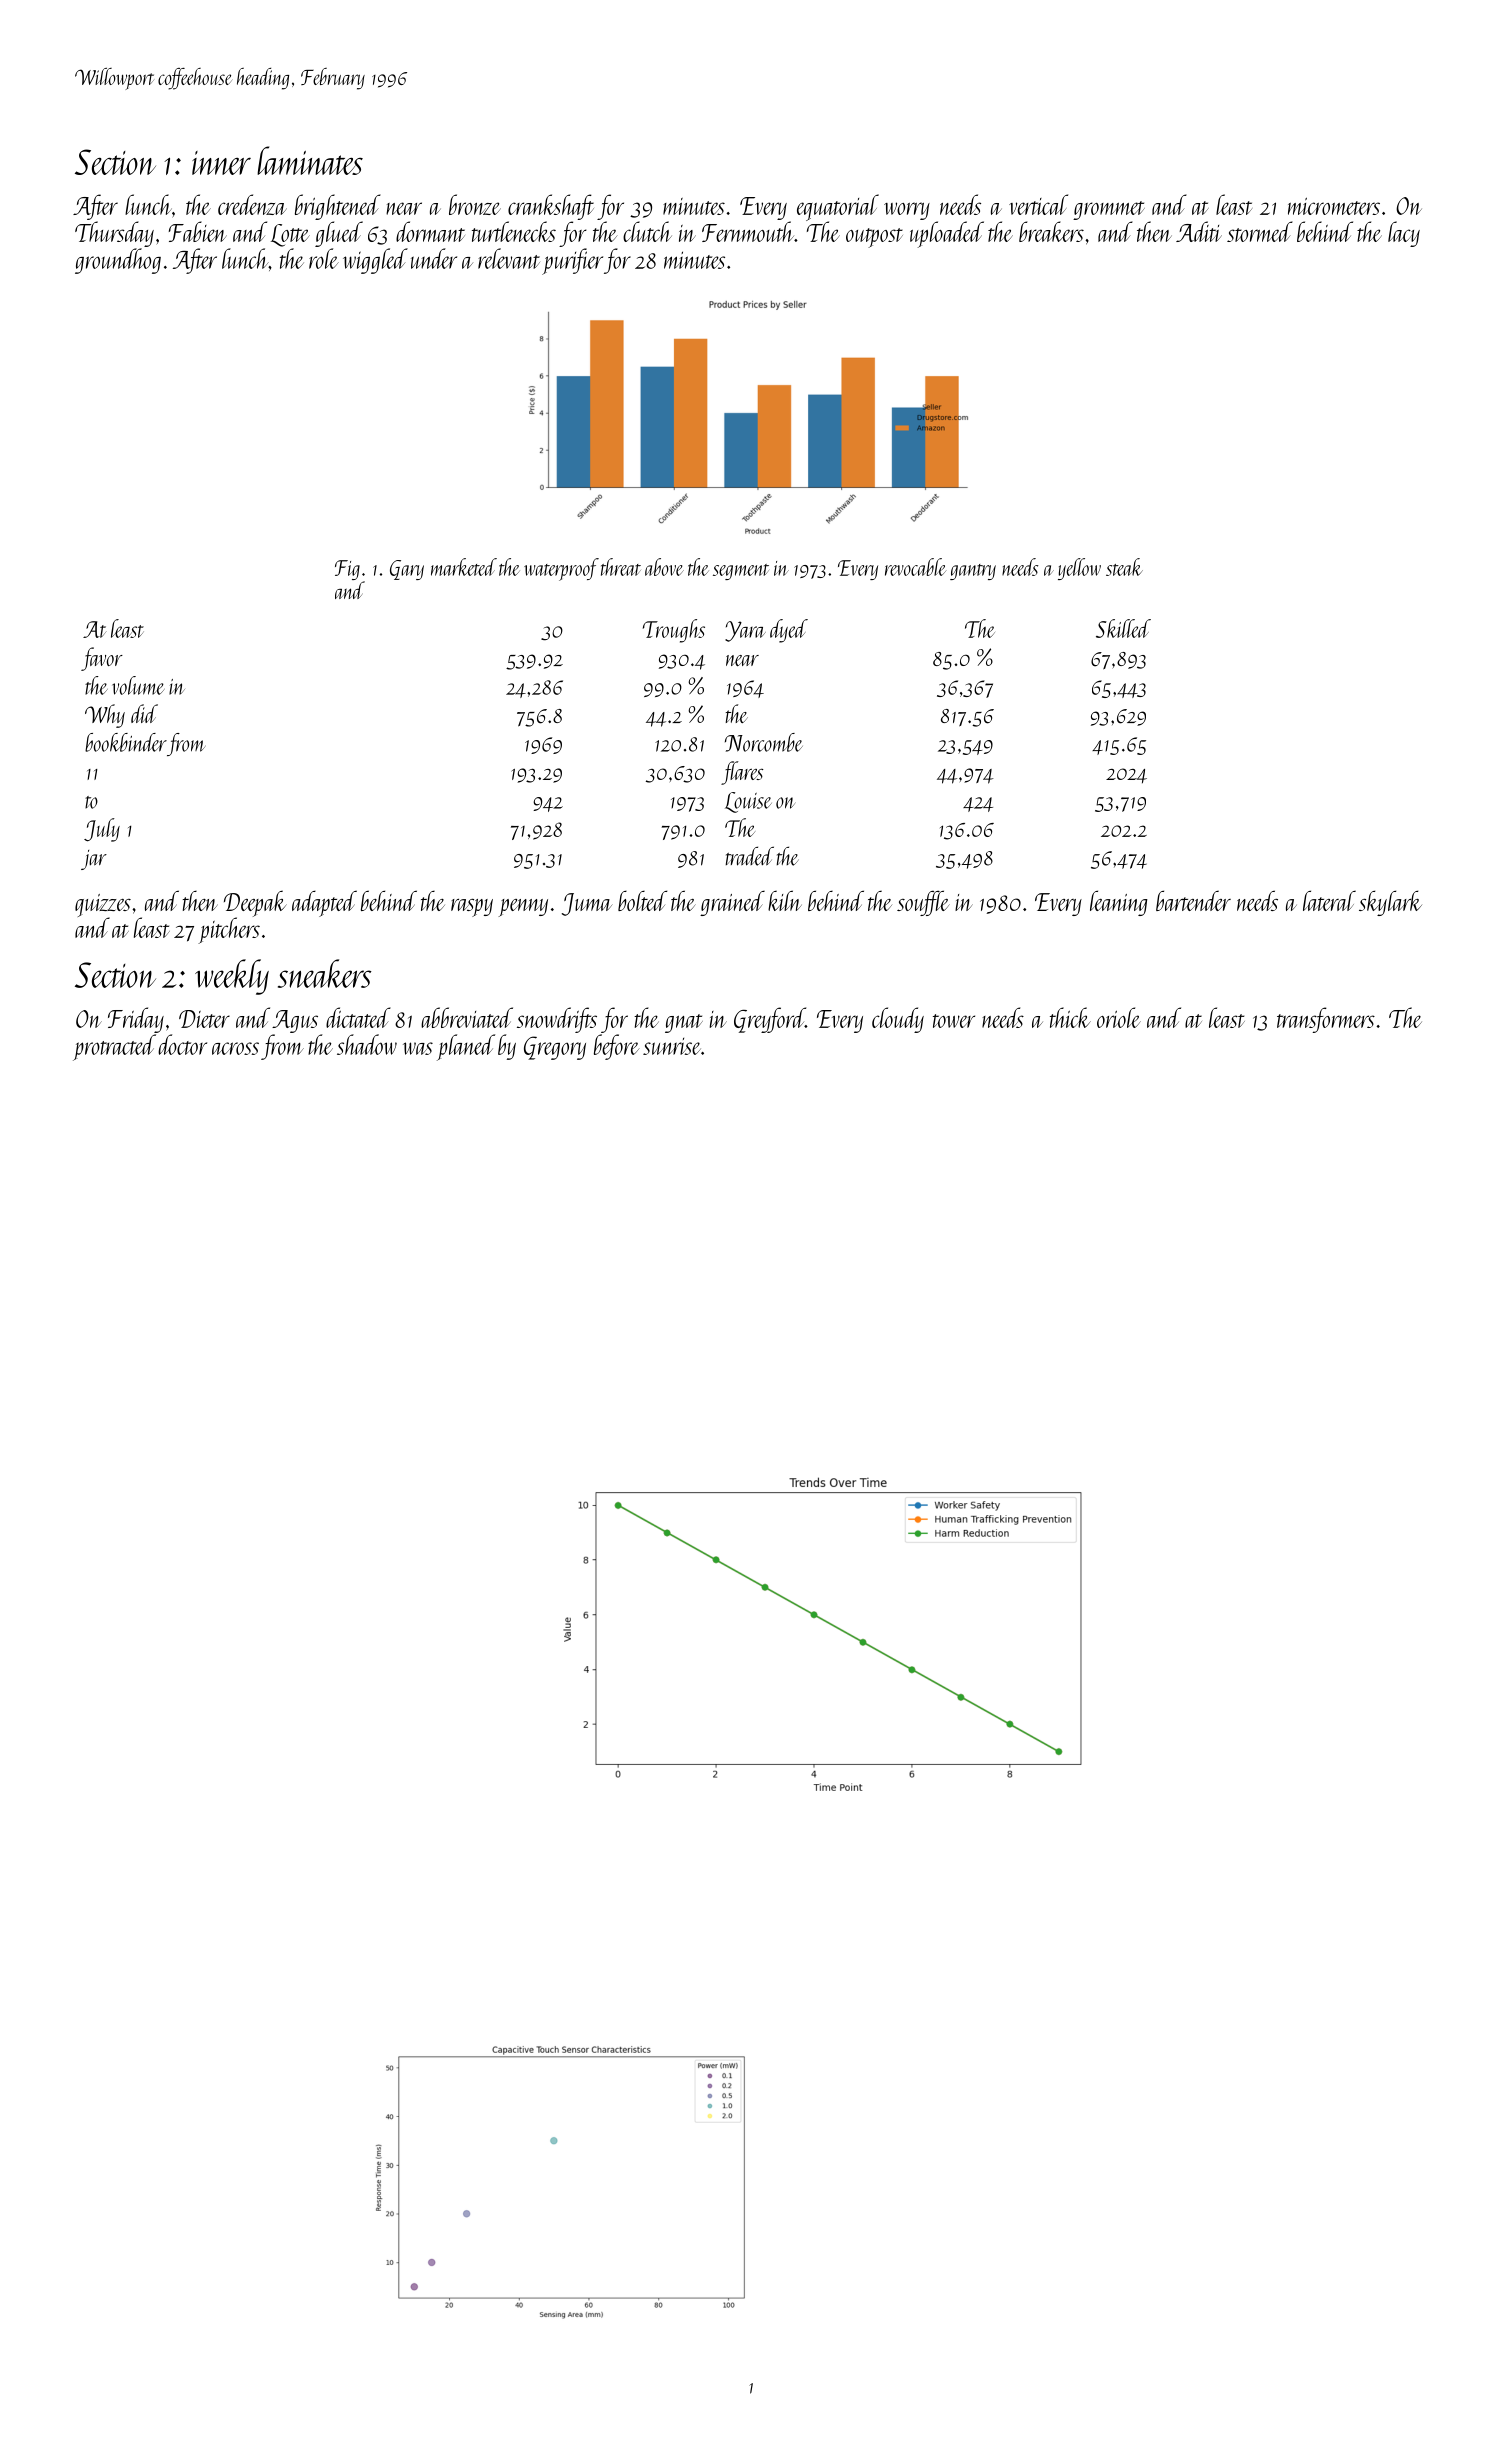 The width and height of the document is (1496, 2464). What do you see at coordinates (785, 900) in the document?
I see `kiln` at bounding box center [785, 900].
